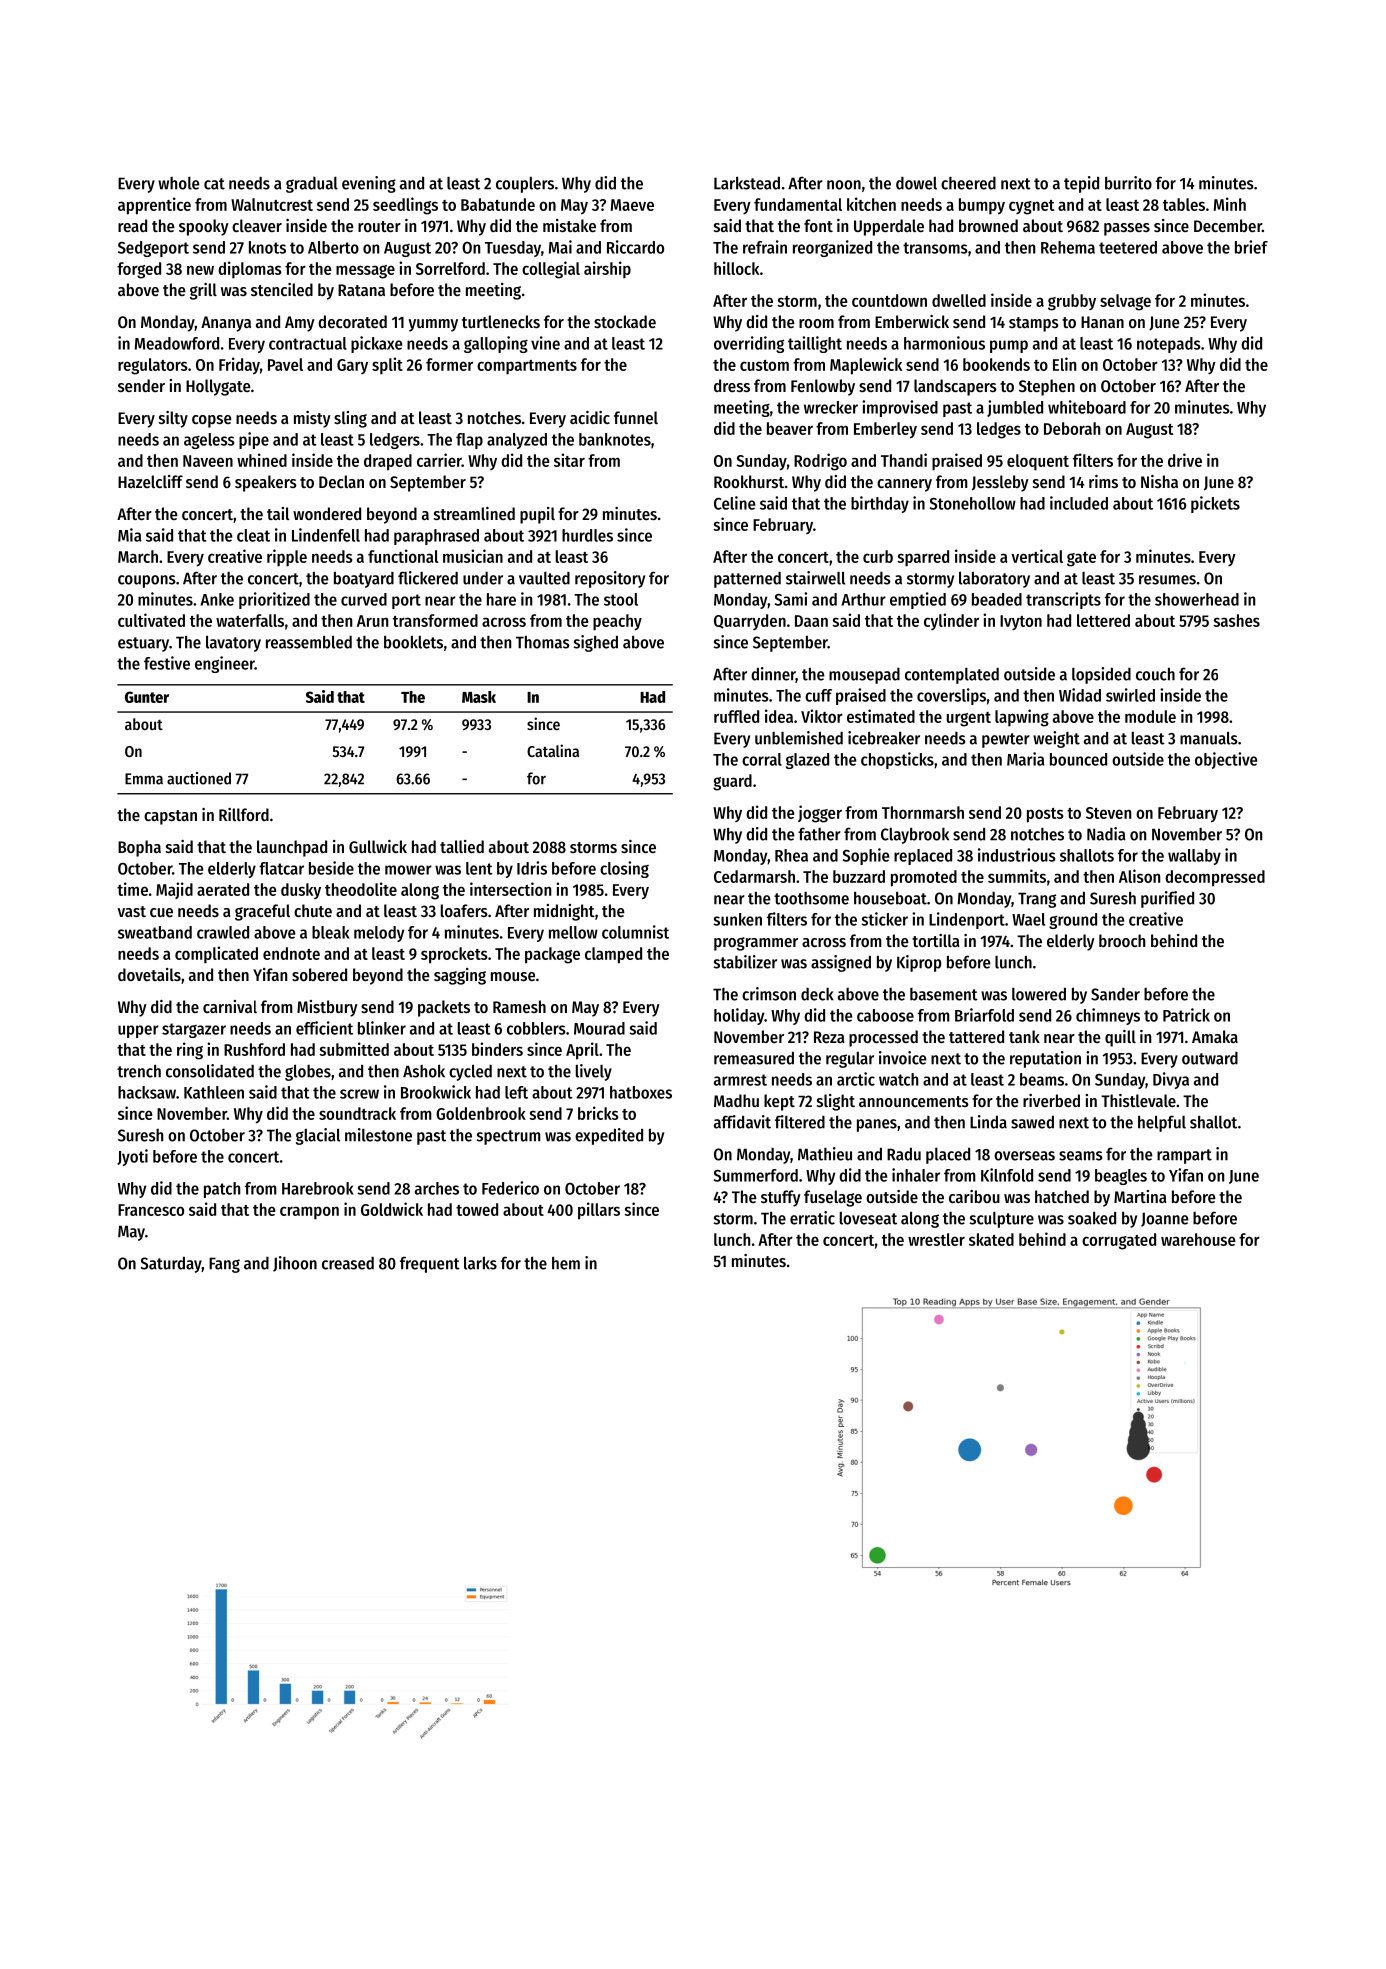 The height and width of the screenshot is (1969, 1386). What do you see at coordinates (525, 185) in the screenshot?
I see `couplers` at bounding box center [525, 185].
